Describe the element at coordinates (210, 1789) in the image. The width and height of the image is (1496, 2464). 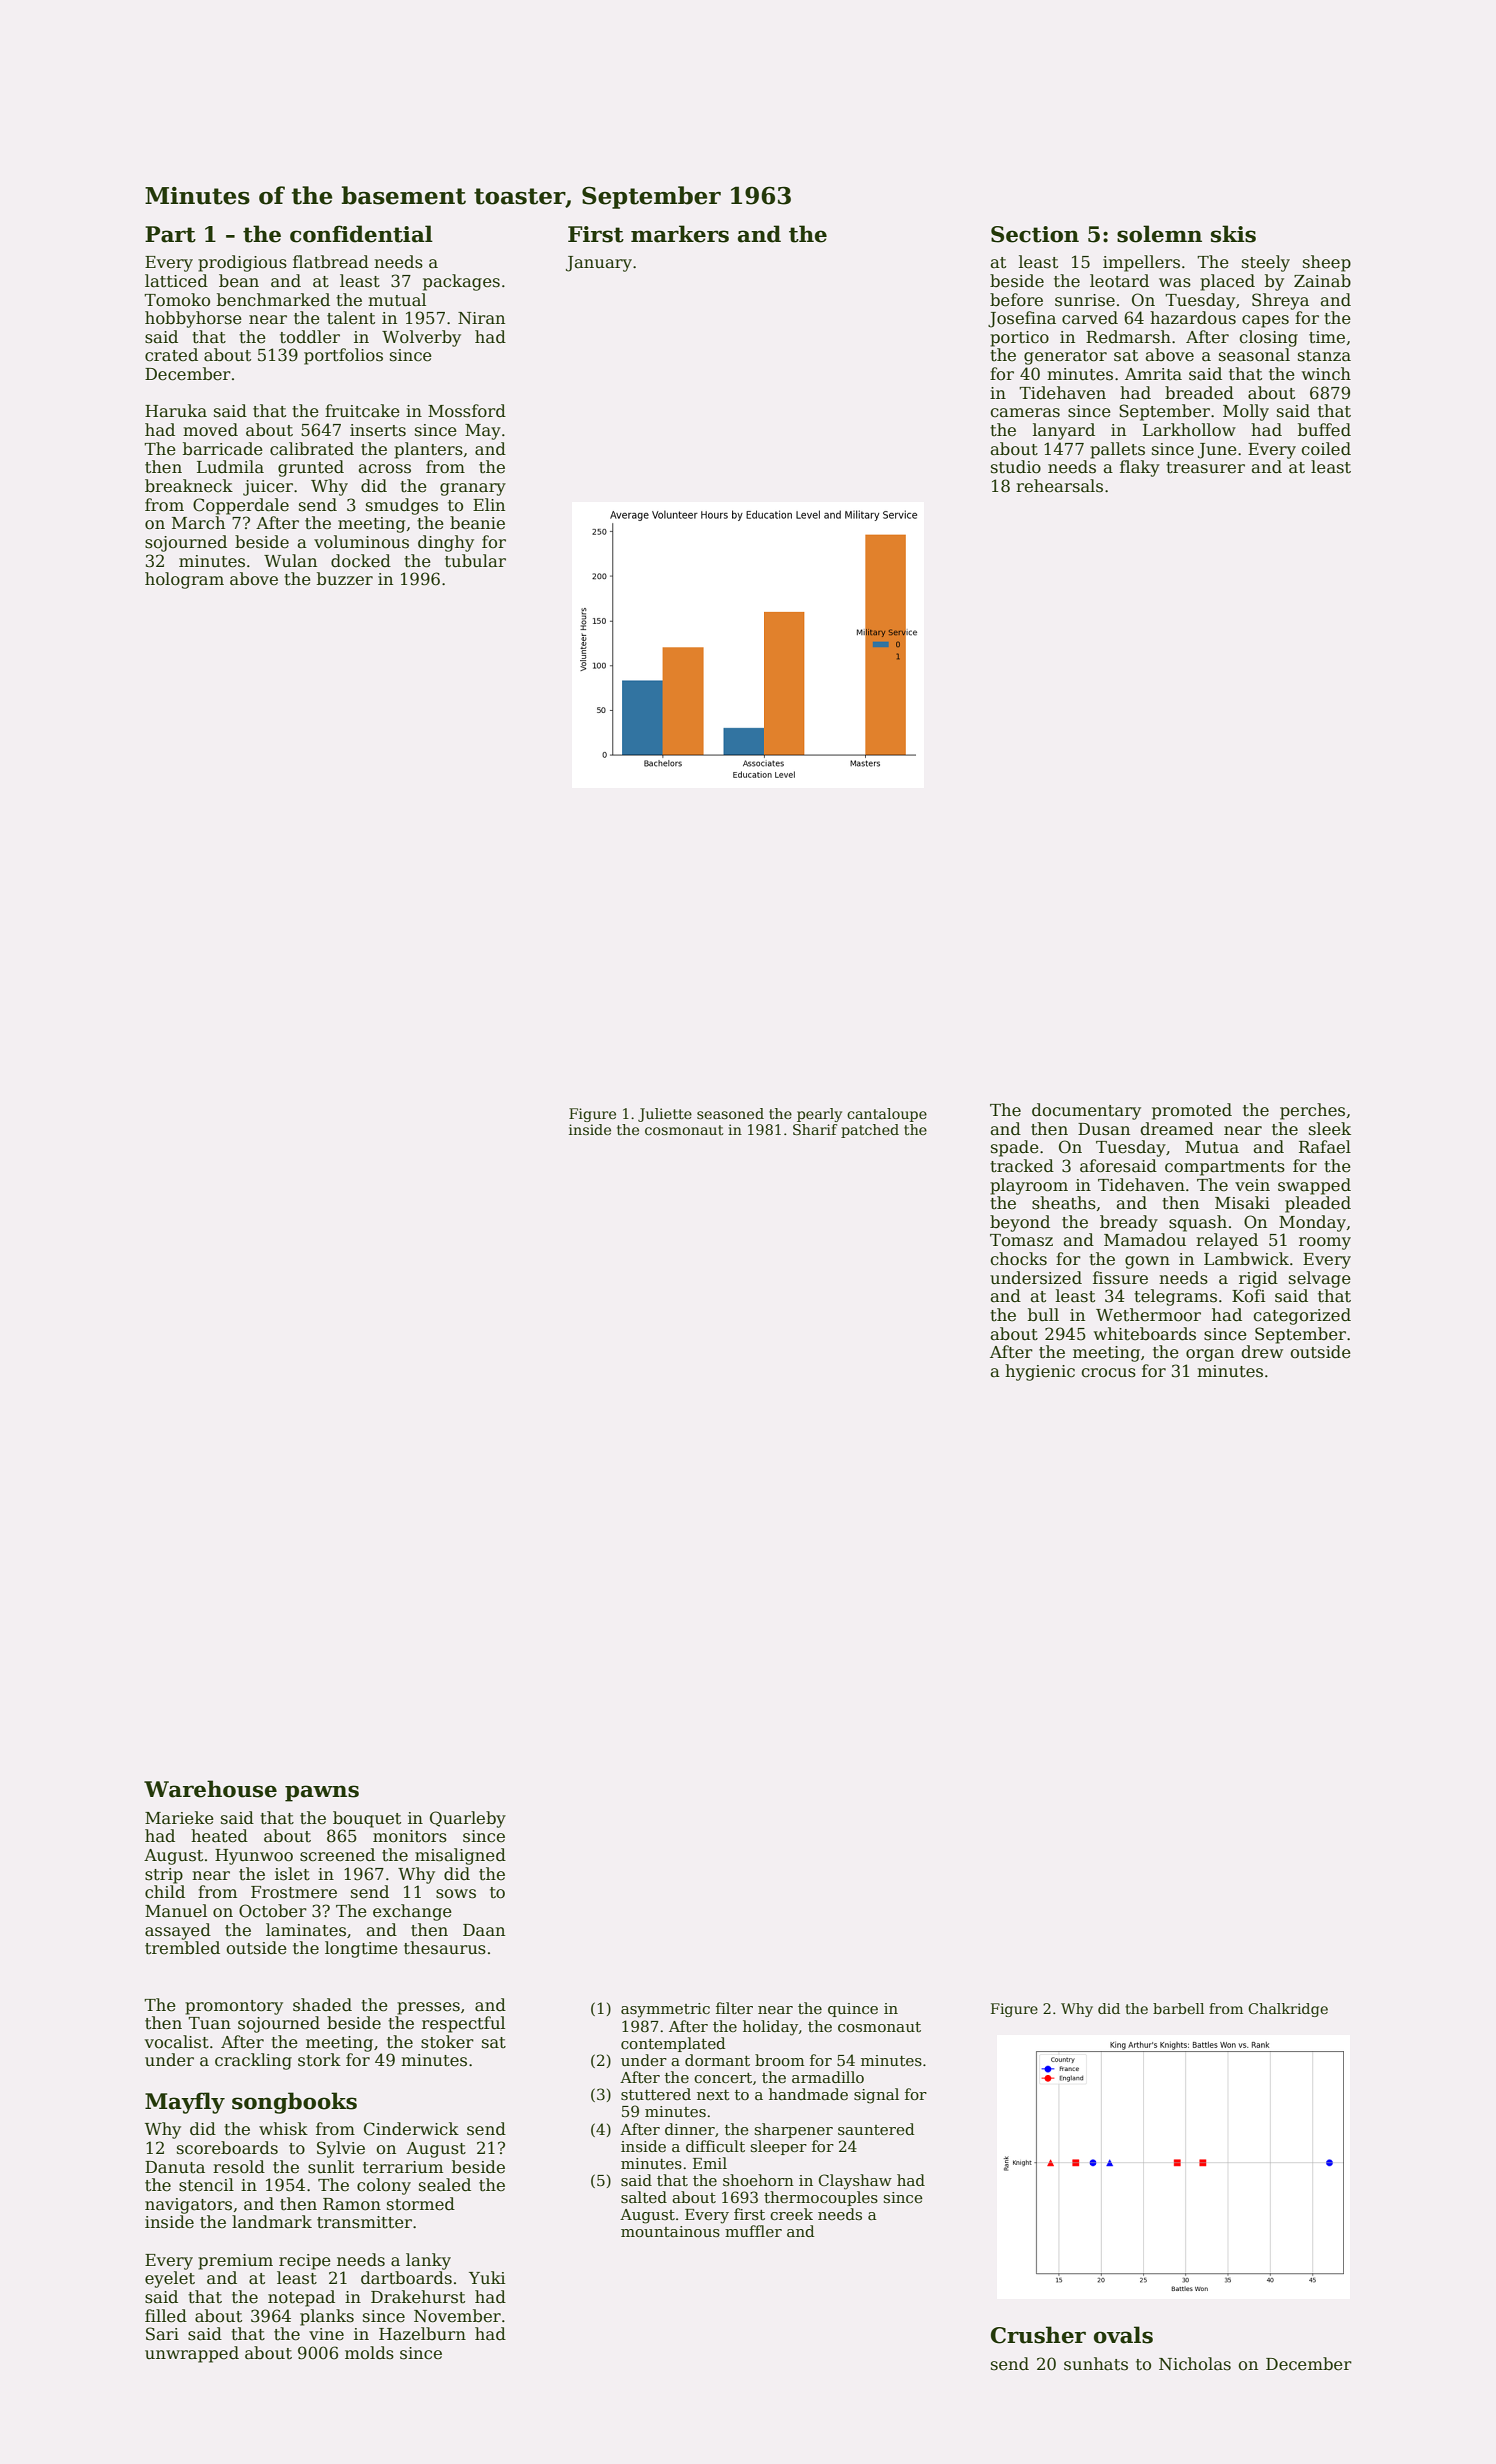
I see `Warehouse` at that location.
